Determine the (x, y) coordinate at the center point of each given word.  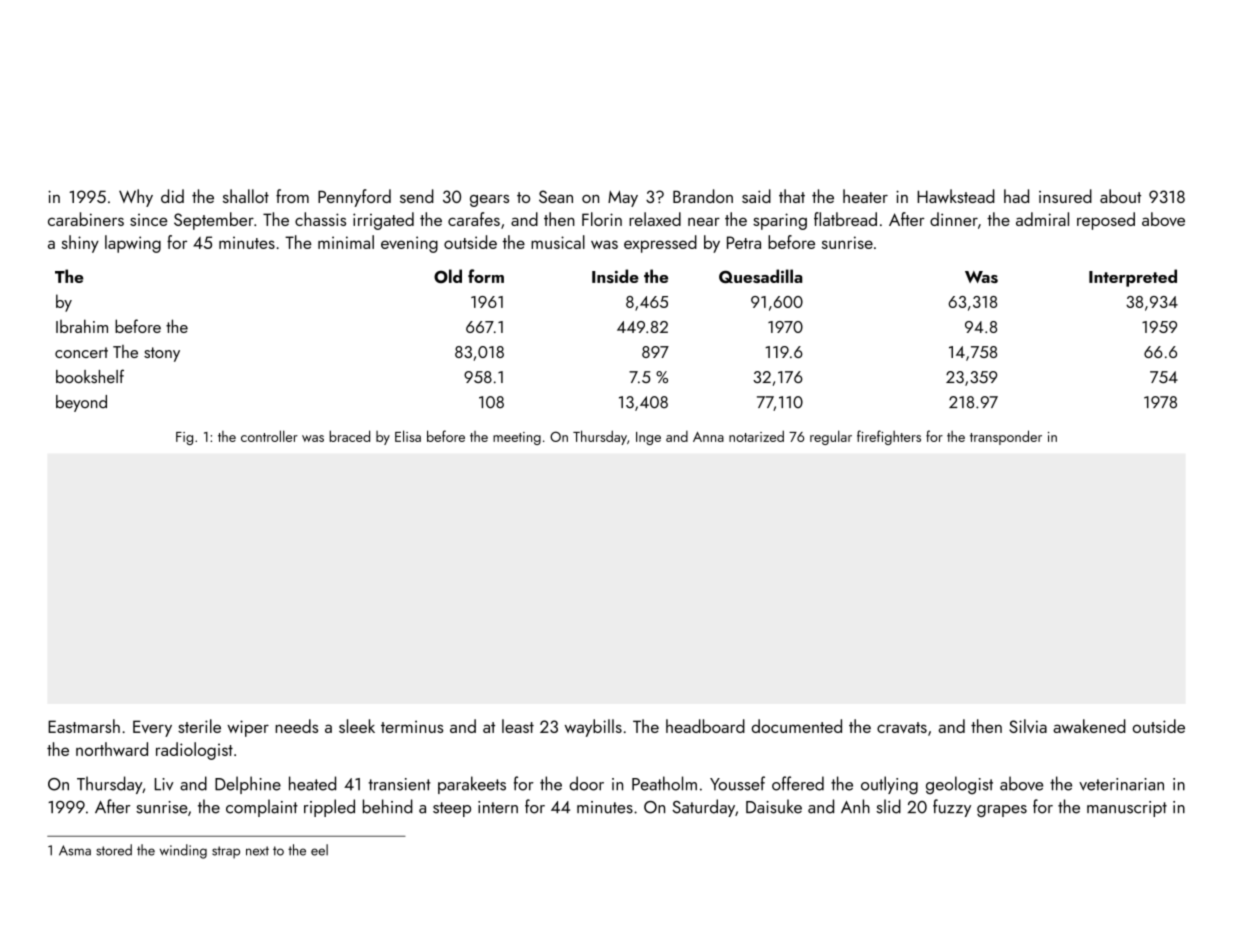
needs (296, 726)
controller (269, 436)
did (172, 196)
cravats (902, 727)
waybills (593, 728)
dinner (954, 219)
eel (319, 850)
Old (448, 276)
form (486, 276)
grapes (1002, 811)
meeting (517, 438)
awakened (1089, 726)
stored (114, 850)
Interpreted (1133, 278)
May (623, 199)
